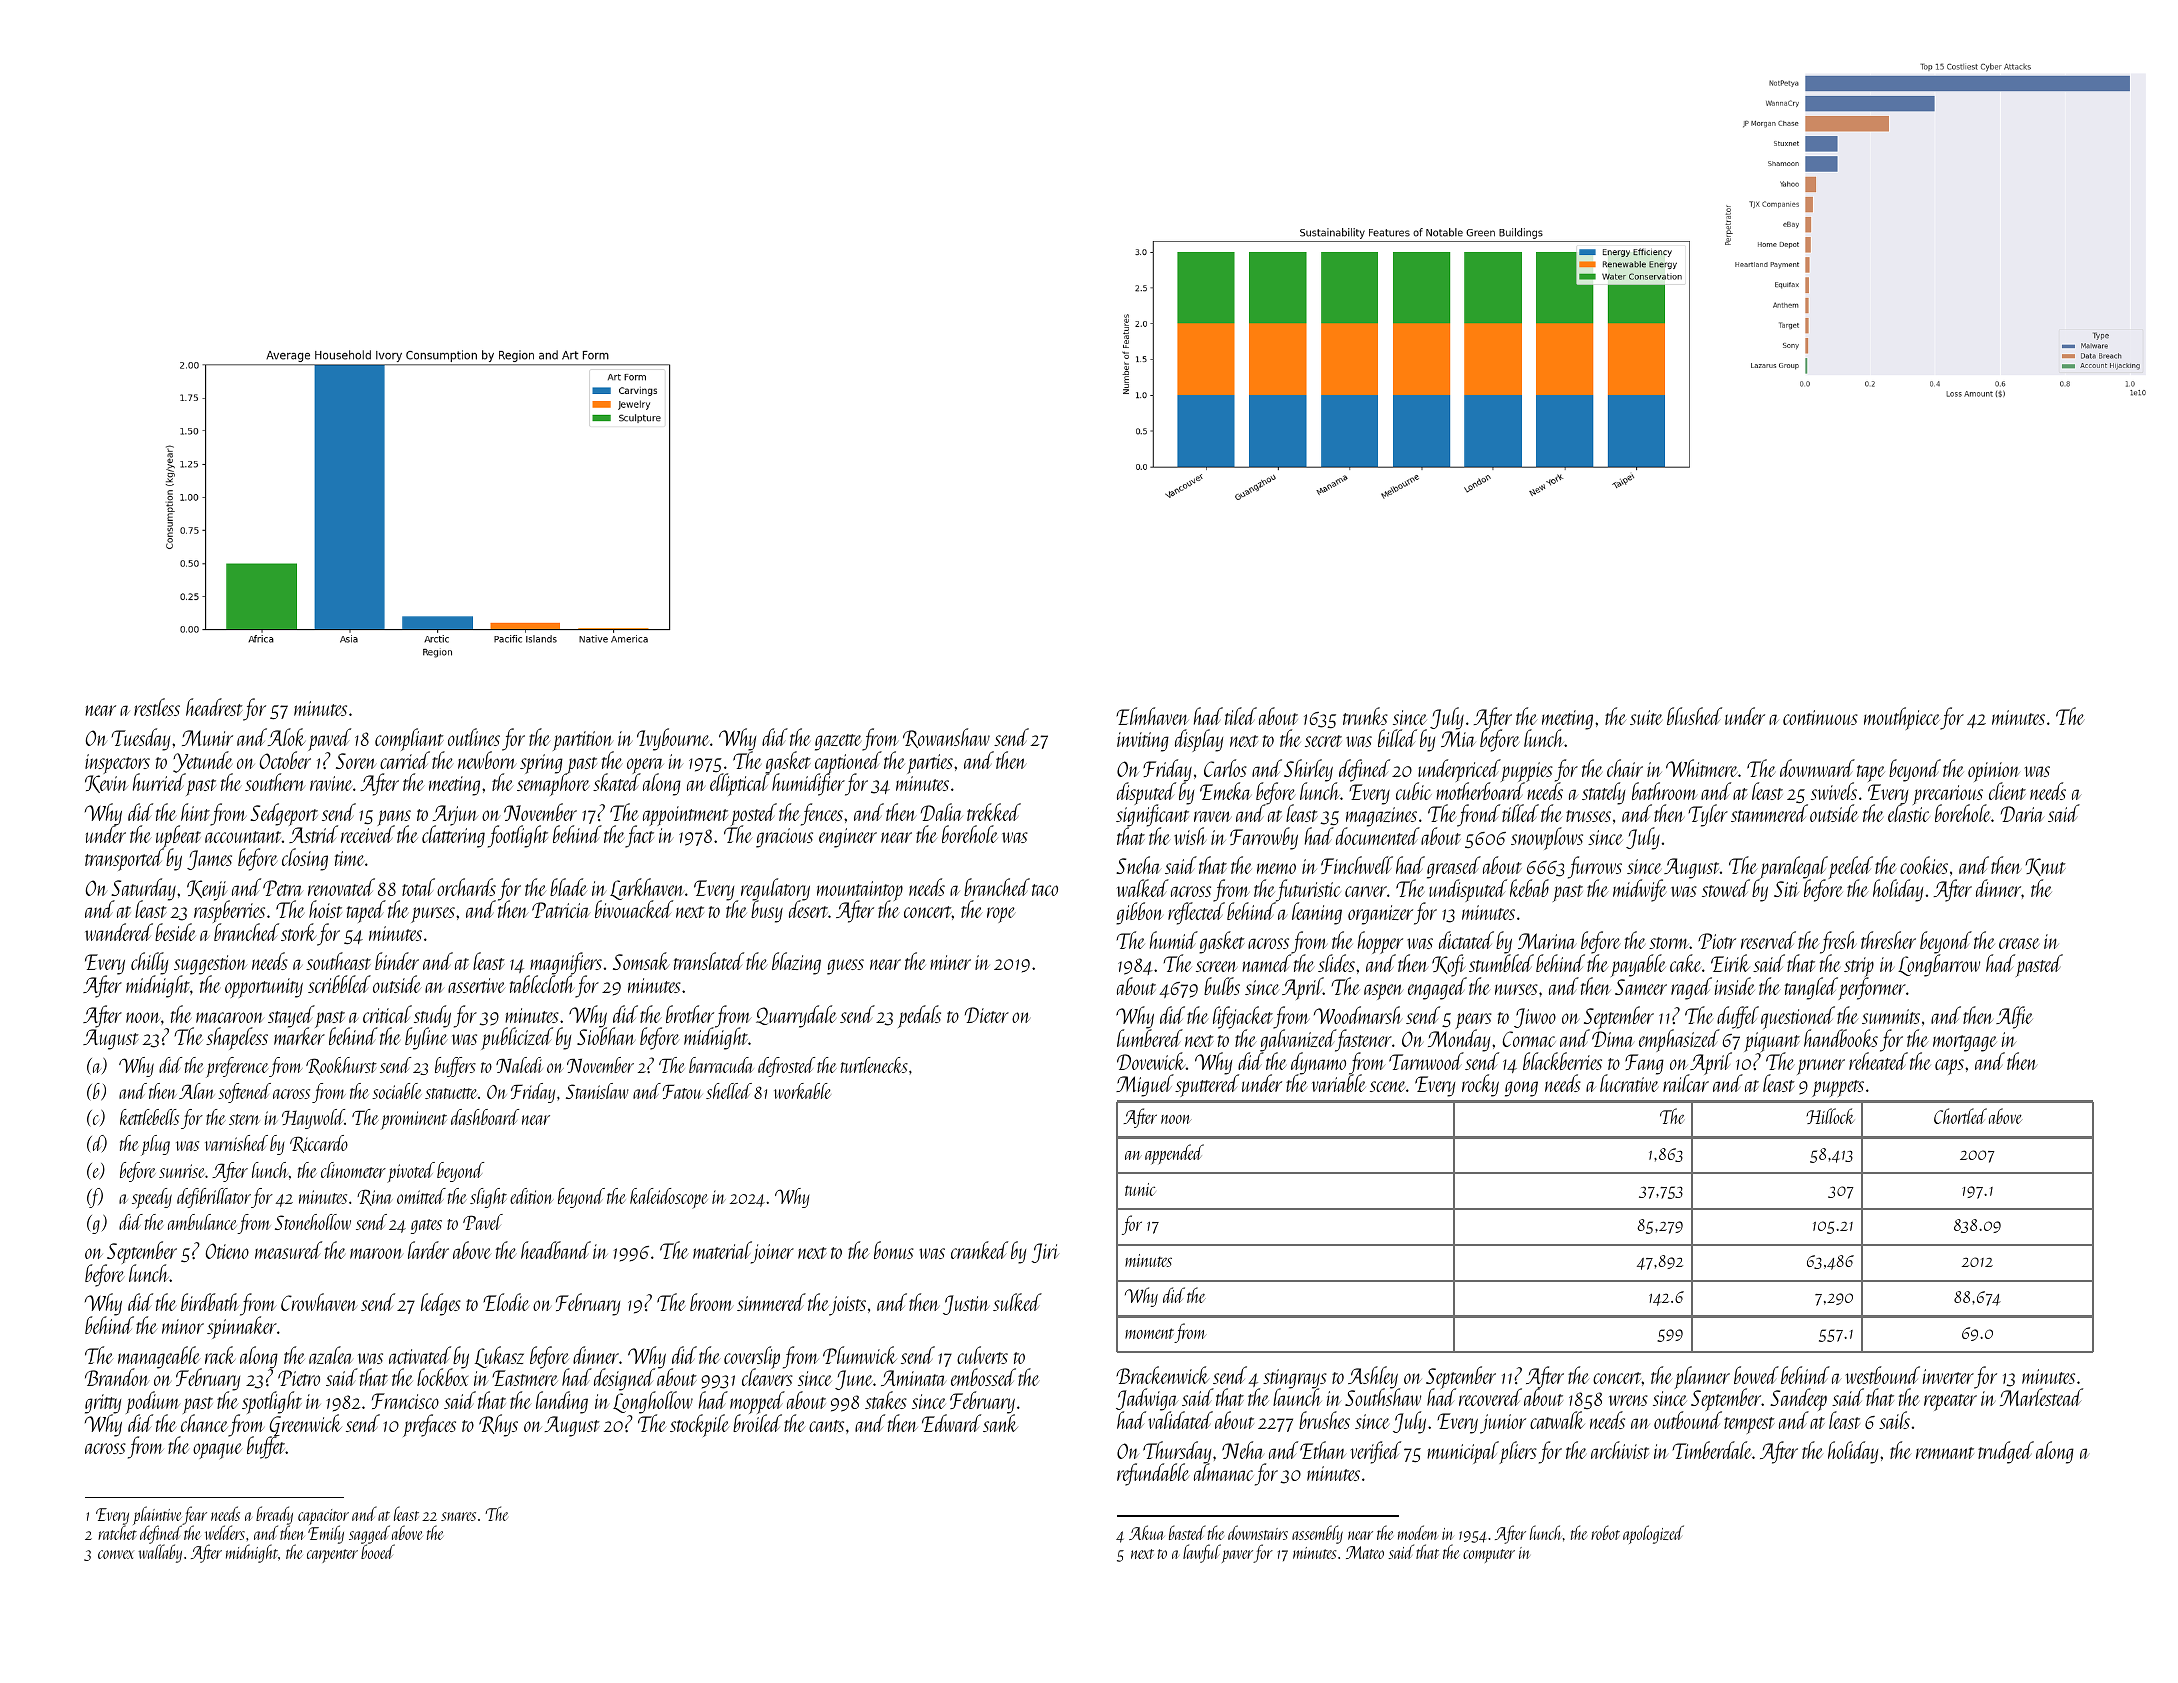 The height and width of the image is (1683, 2178). I want to click on Quarrydale, so click(796, 1016).
